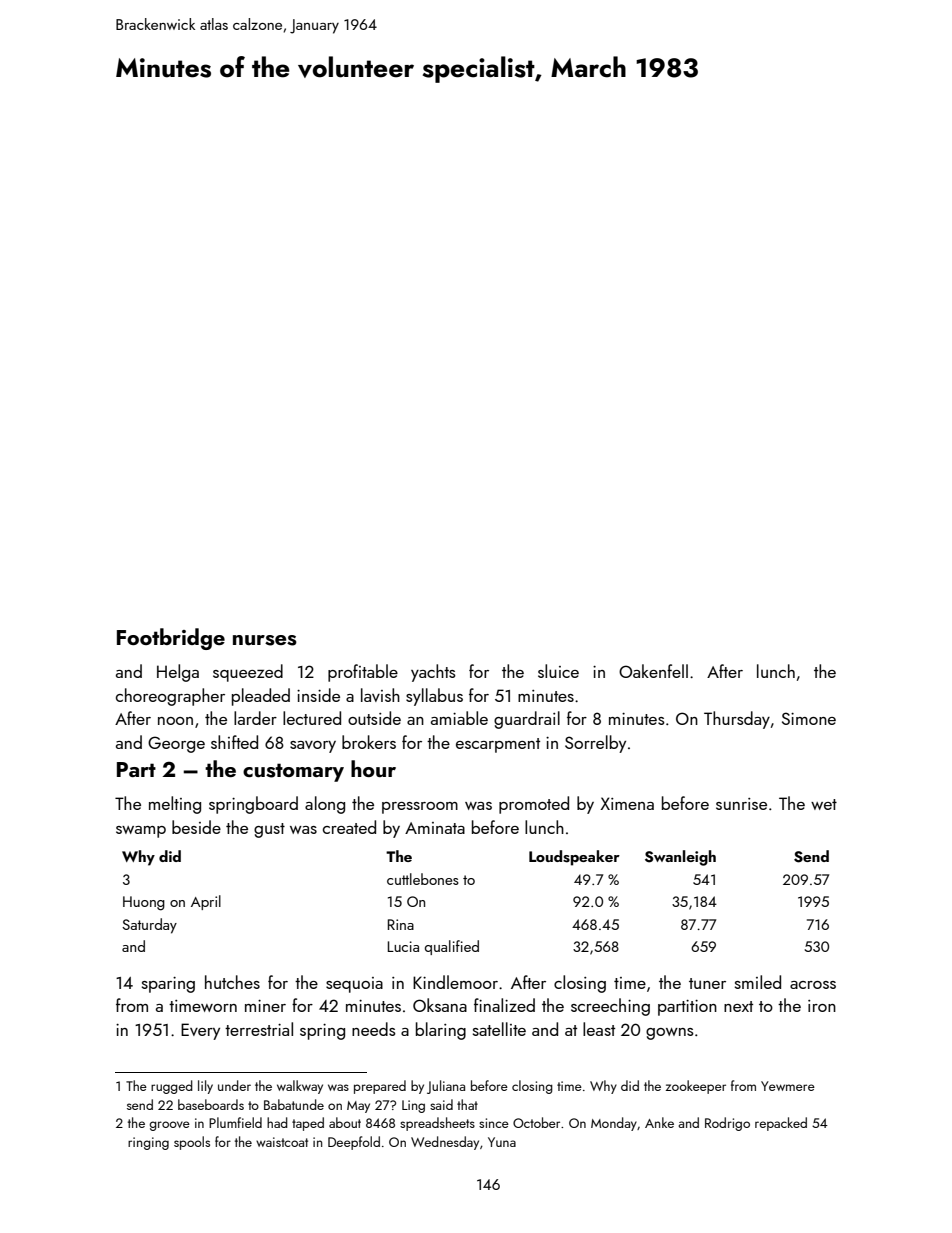  Describe the element at coordinates (653, 671) in the screenshot. I see `Oakenfell` at that location.
